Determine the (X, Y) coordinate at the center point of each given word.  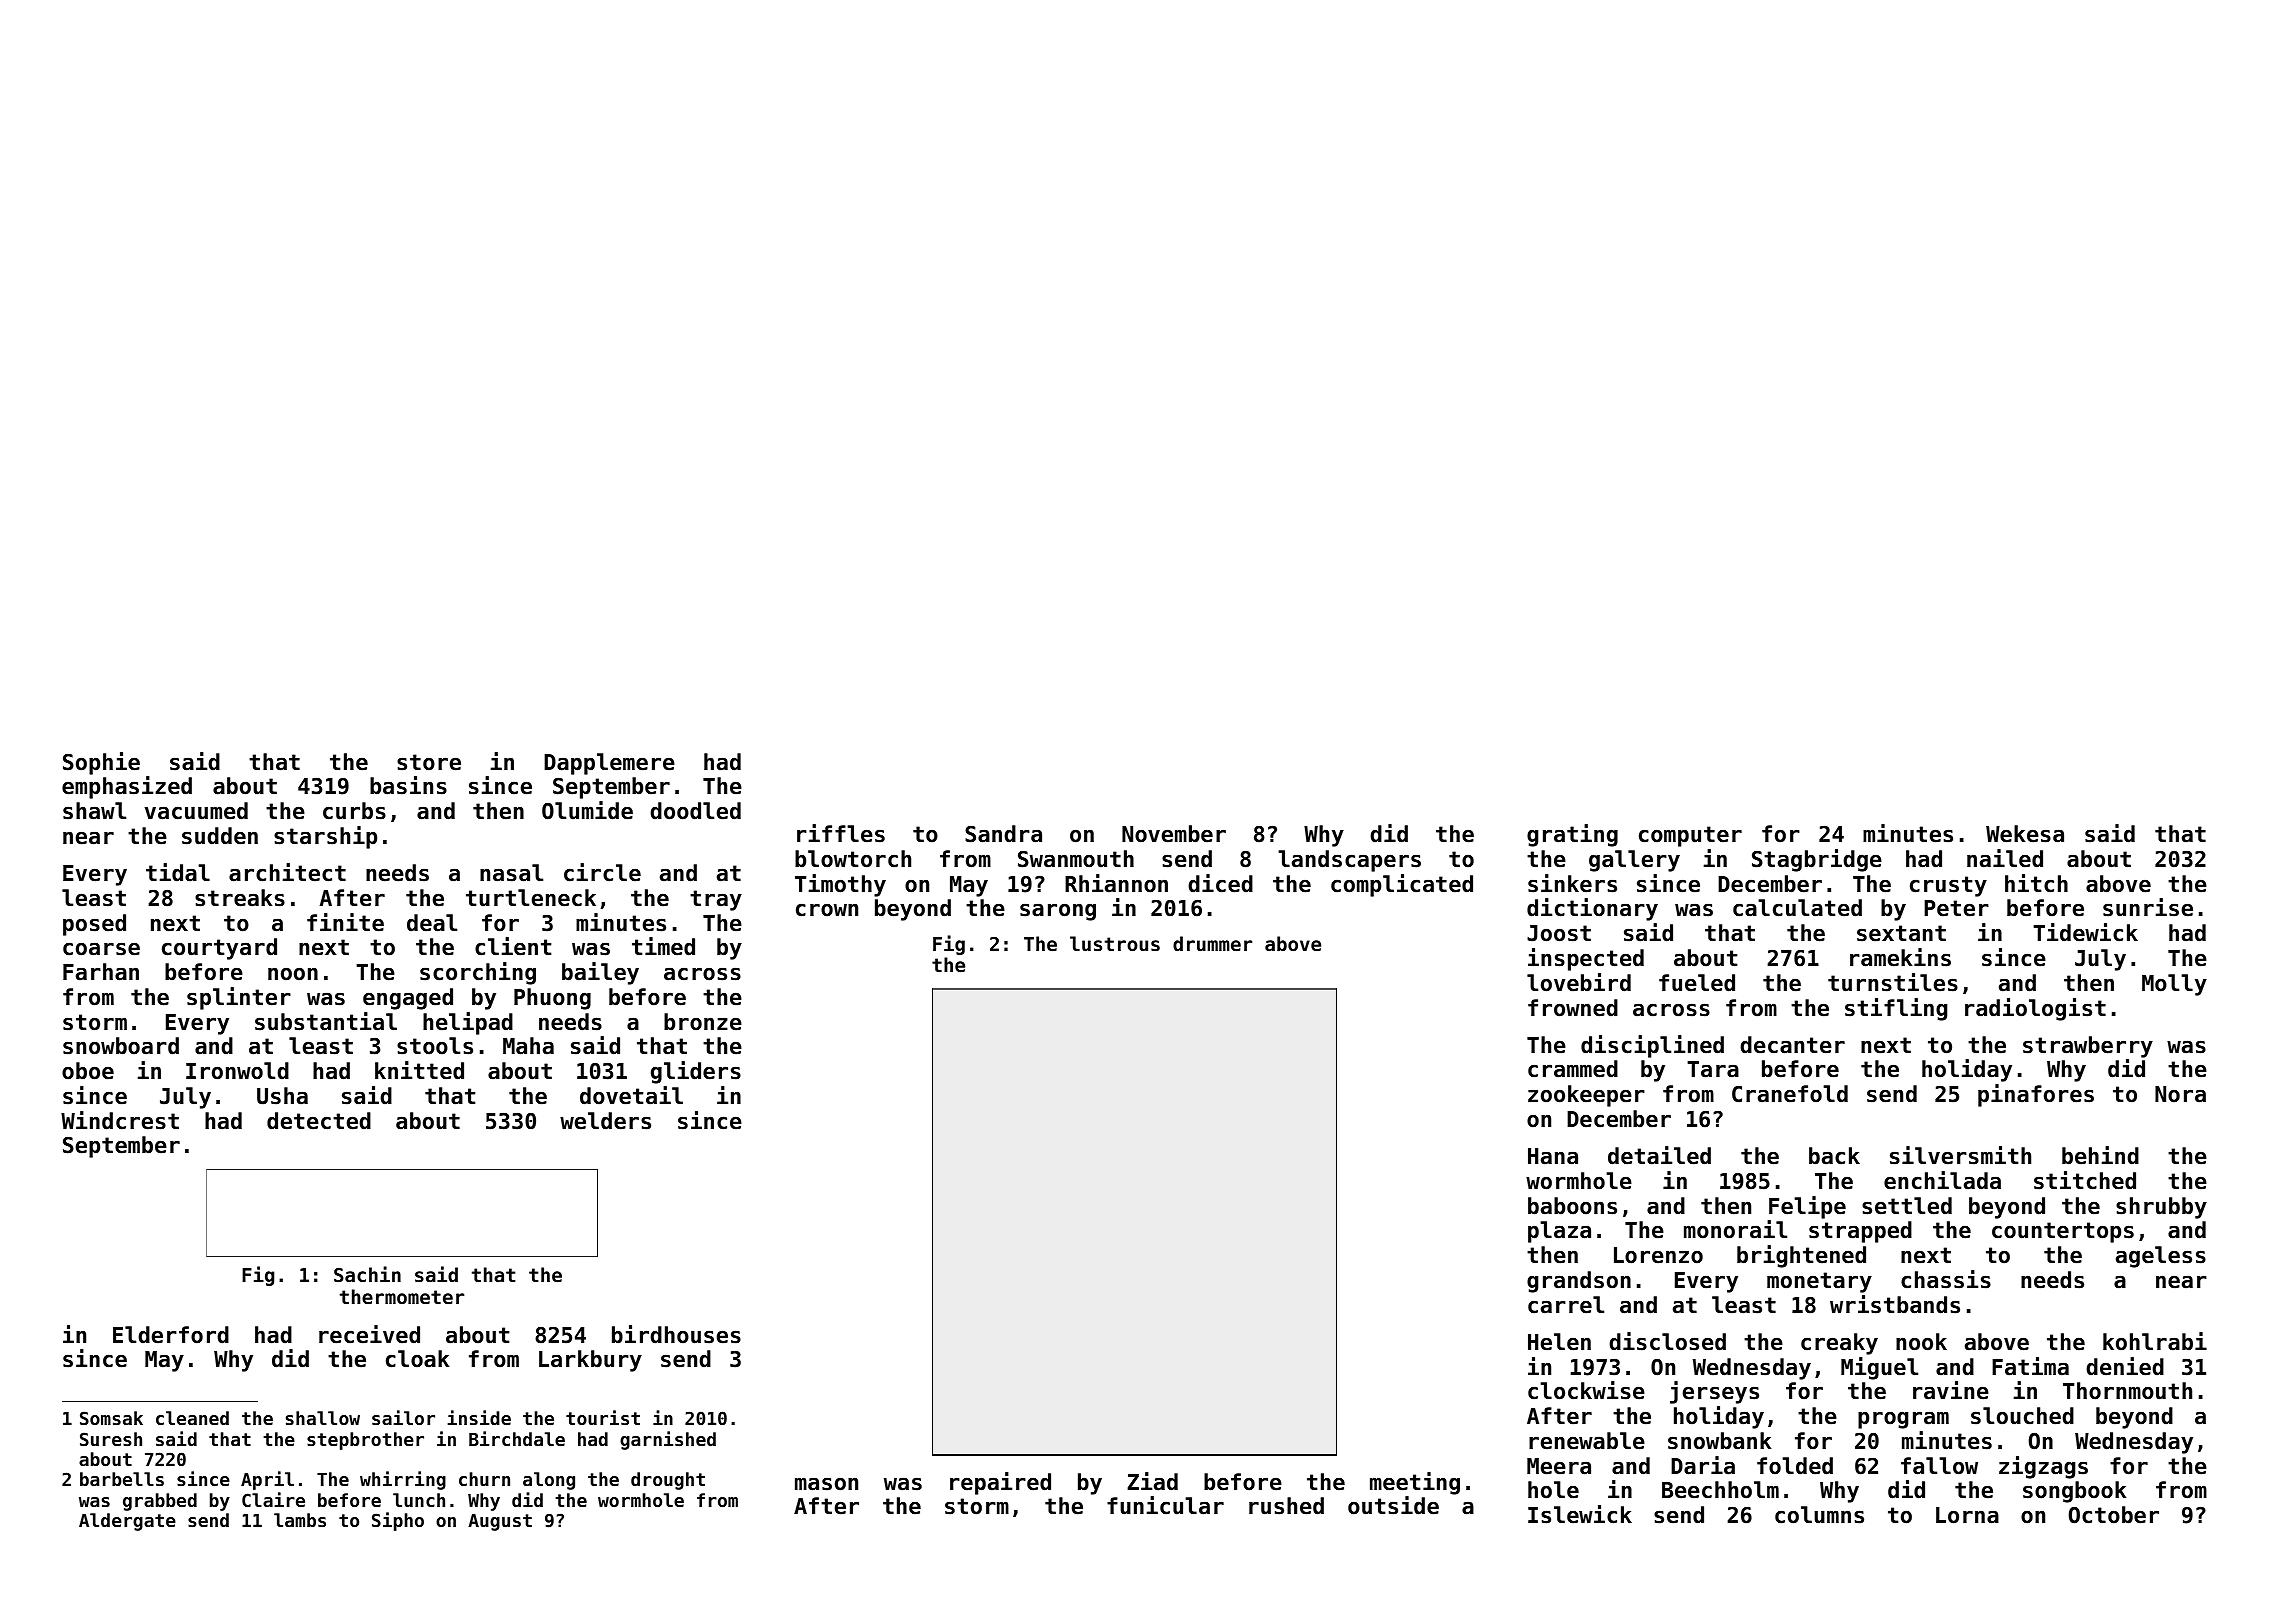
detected (319, 1121)
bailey (600, 973)
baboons (1572, 1206)
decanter (1792, 1045)
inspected (1586, 959)
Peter (1956, 908)
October (2114, 1515)
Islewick (1580, 1514)
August (500, 1522)
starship (325, 837)
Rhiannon (1116, 883)
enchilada (1942, 1180)
